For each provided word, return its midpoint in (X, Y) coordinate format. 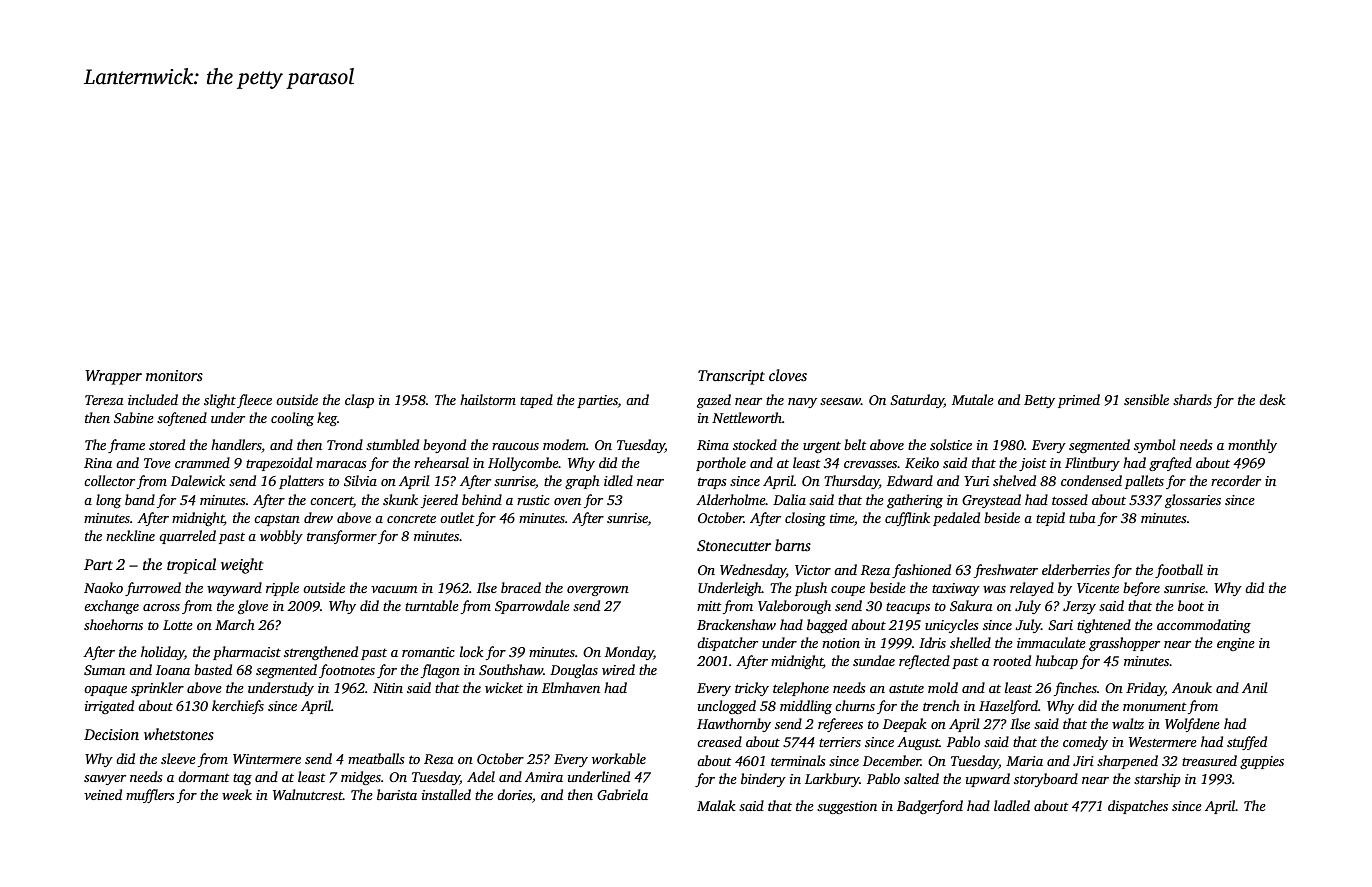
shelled (970, 642)
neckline (130, 535)
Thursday (851, 482)
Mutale (973, 399)
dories (514, 794)
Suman (104, 670)
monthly (1252, 446)
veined (103, 794)
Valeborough (794, 607)
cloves (788, 375)
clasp (359, 401)
